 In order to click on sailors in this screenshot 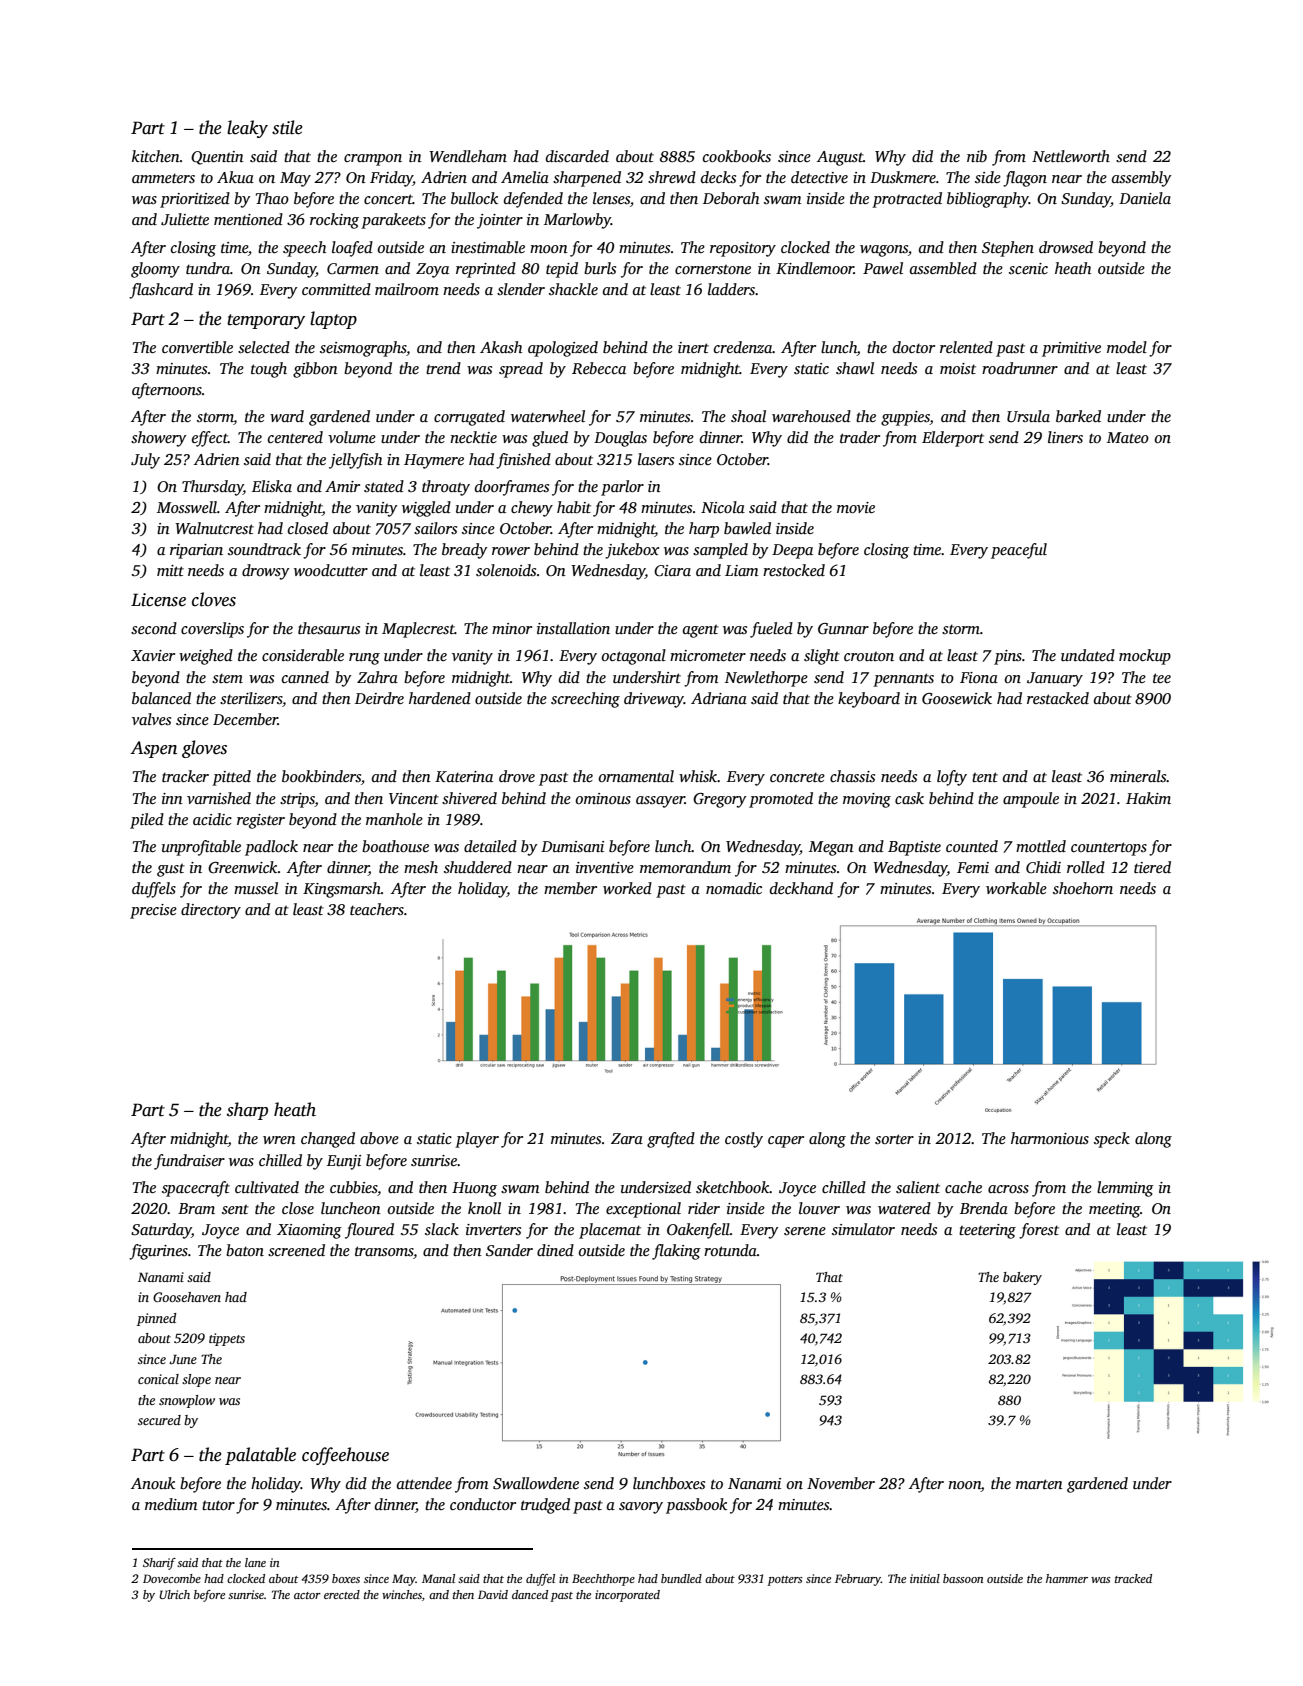, I will do `click(435, 528)`.
